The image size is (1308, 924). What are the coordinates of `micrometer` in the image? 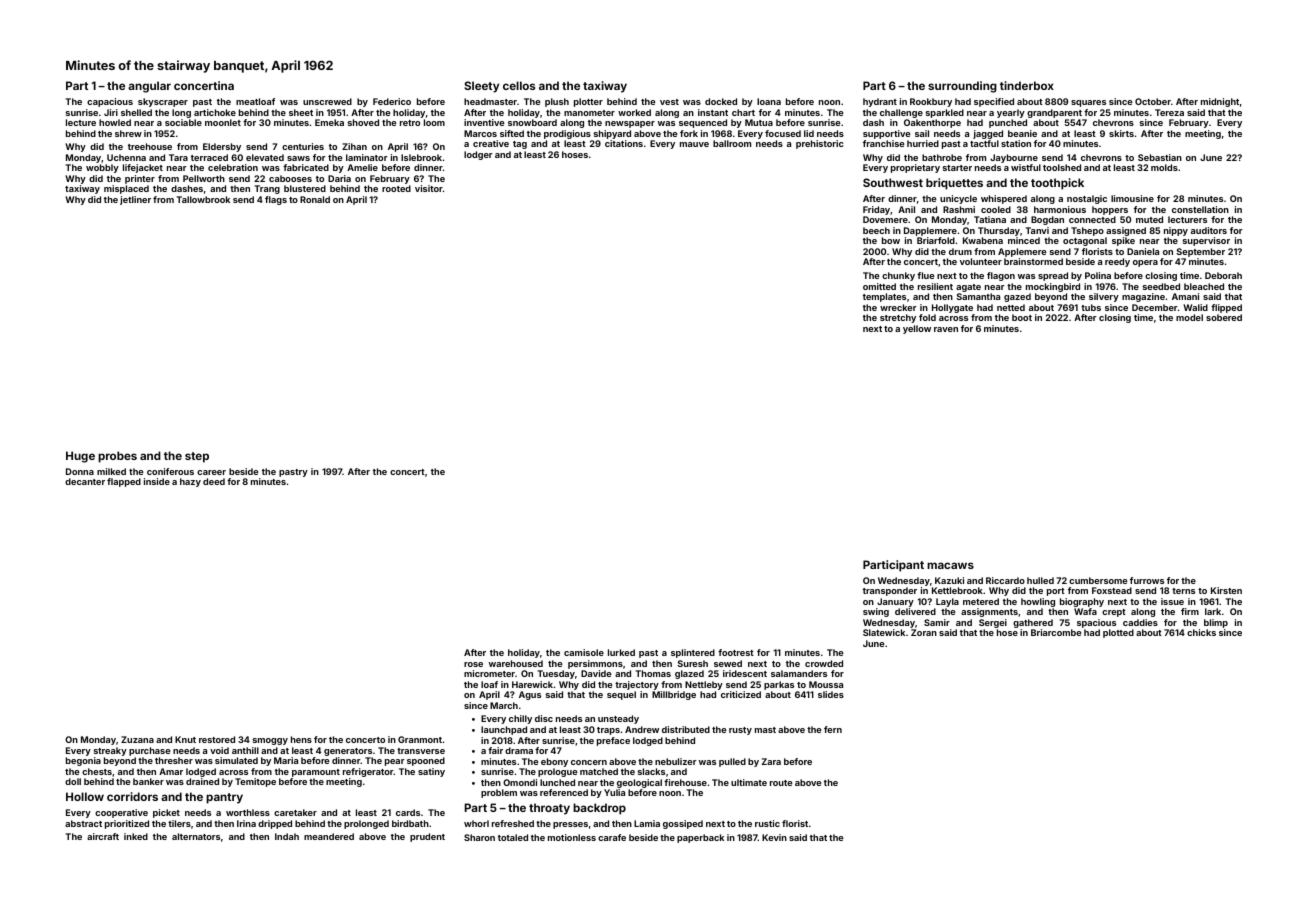 It's located at (489, 673).
